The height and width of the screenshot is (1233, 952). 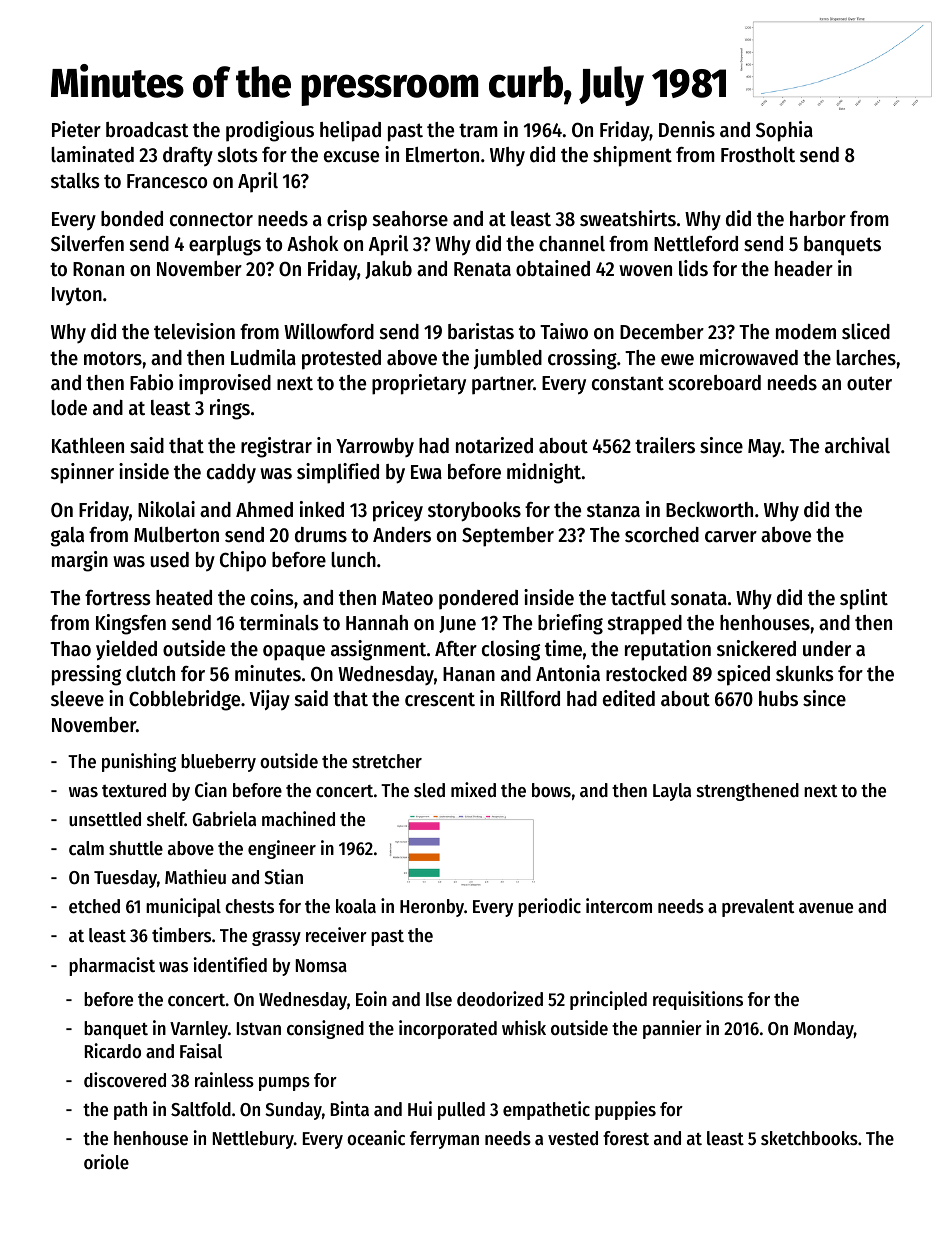 I want to click on carver, so click(x=731, y=537).
